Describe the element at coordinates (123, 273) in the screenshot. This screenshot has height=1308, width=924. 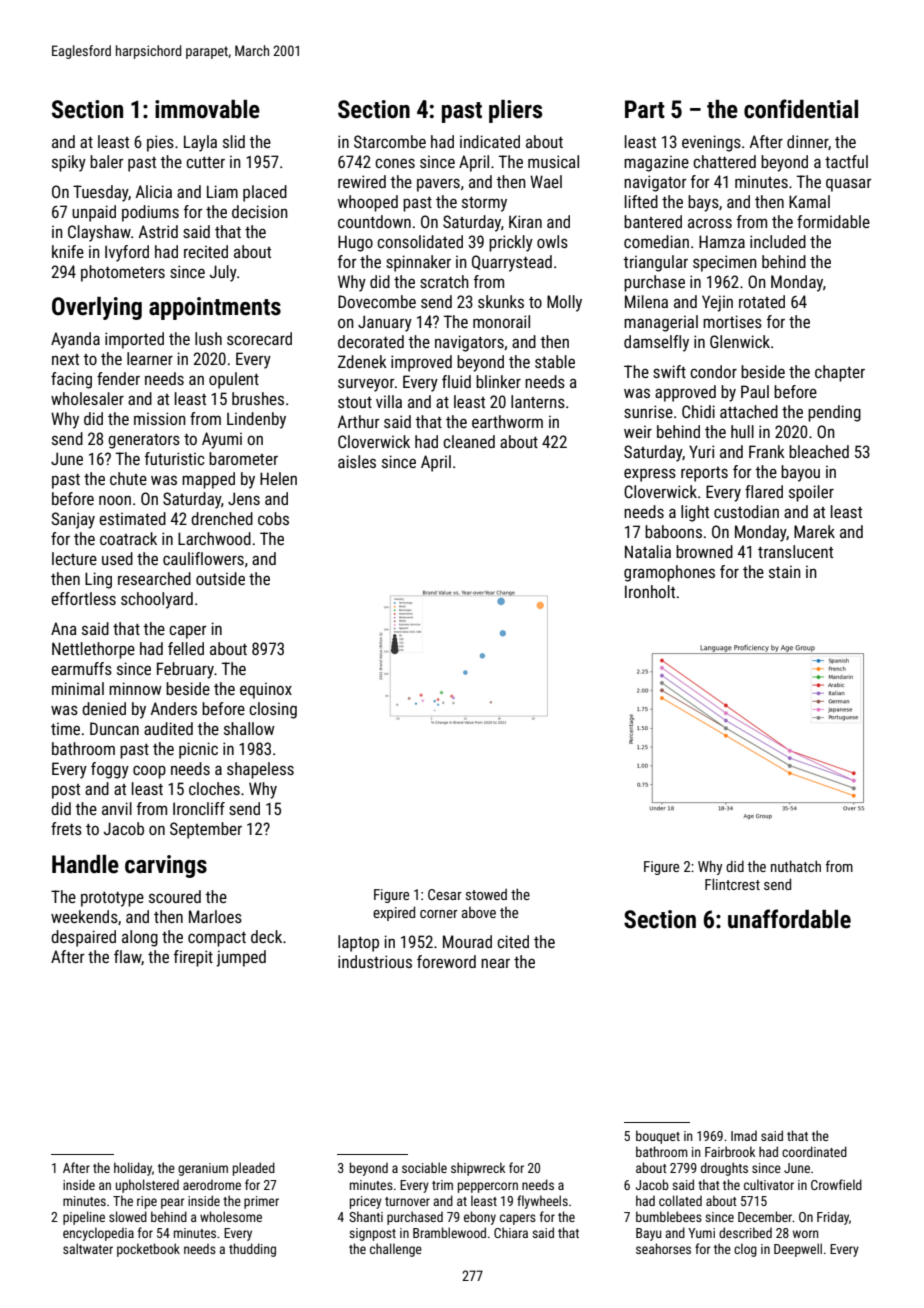
I see `photometers` at that location.
